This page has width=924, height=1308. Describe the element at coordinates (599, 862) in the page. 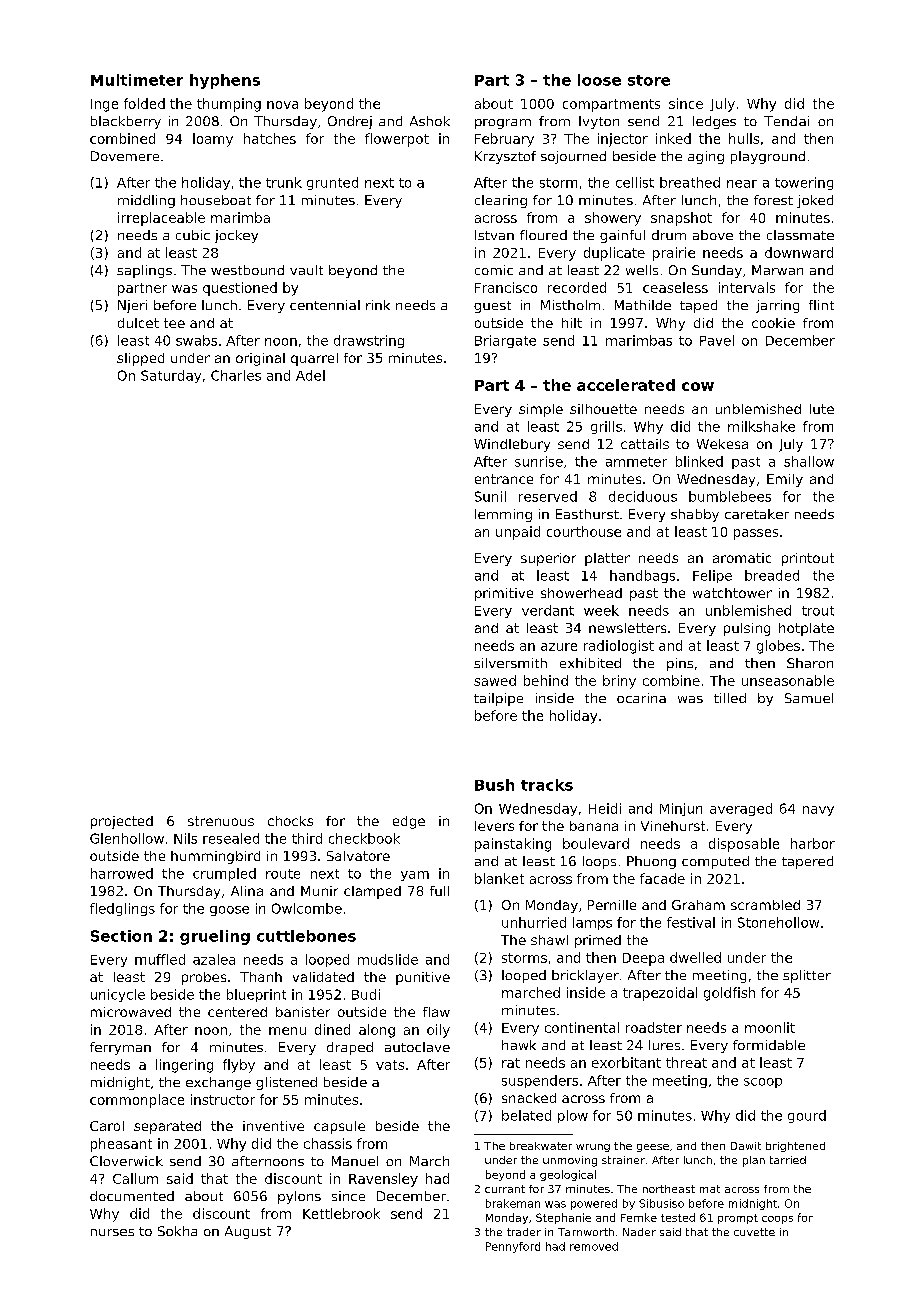

I see `loops` at that location.
